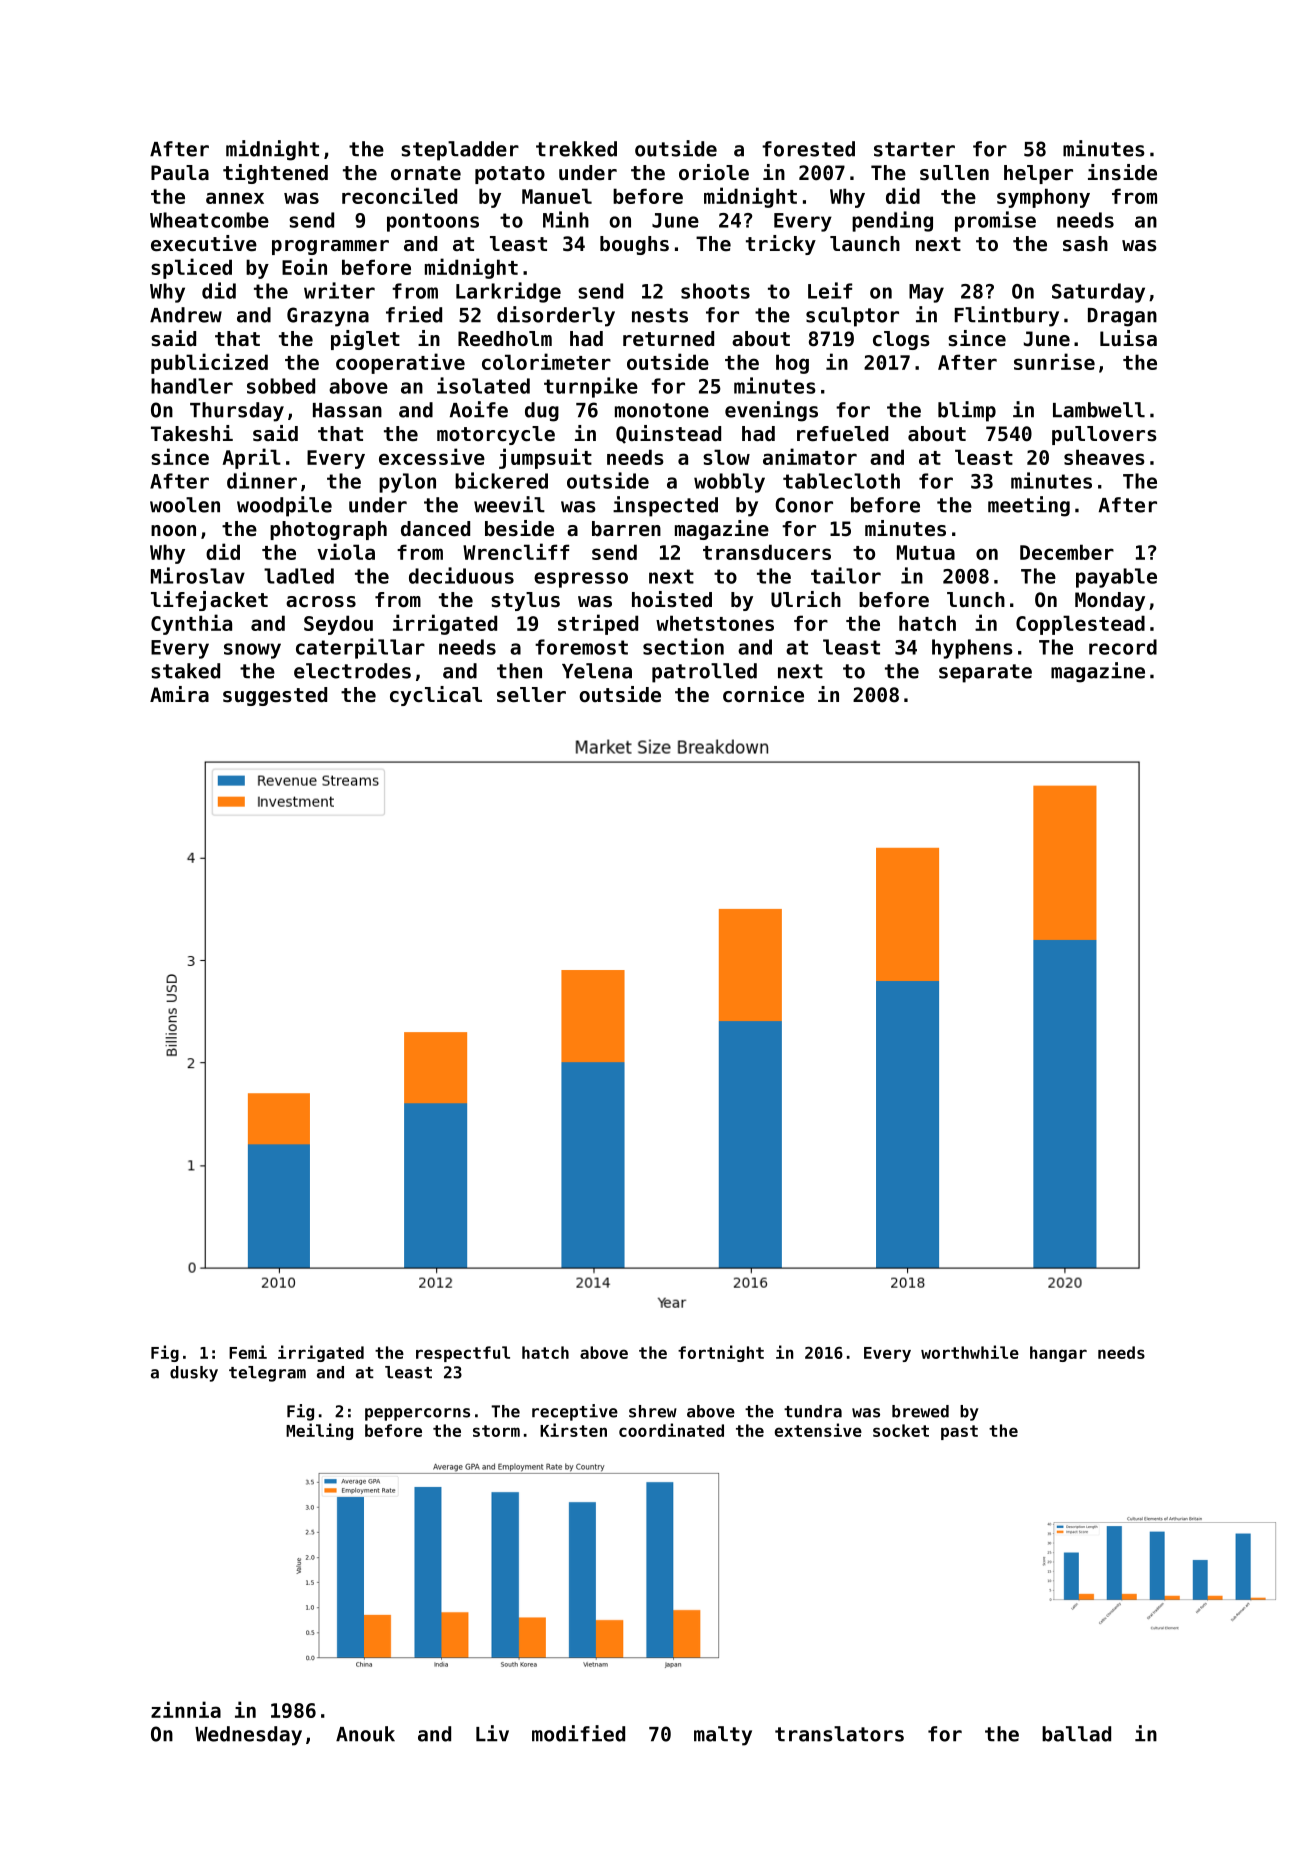  Describe the element at coordinates (365, 1734) in the screenshot. I see `Anouk` at that location.
